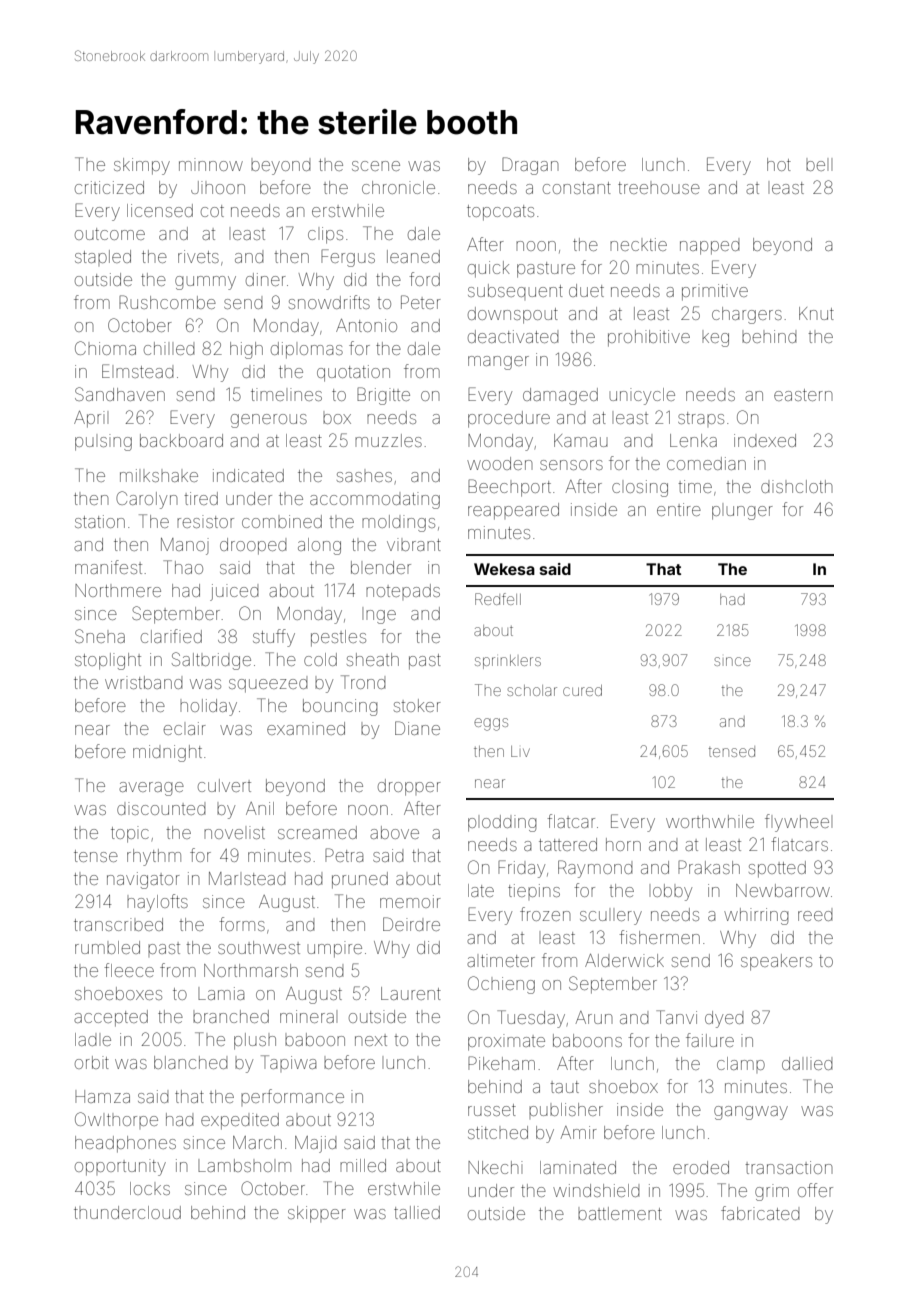  I want to click on chronicle, so click(398, 187).
